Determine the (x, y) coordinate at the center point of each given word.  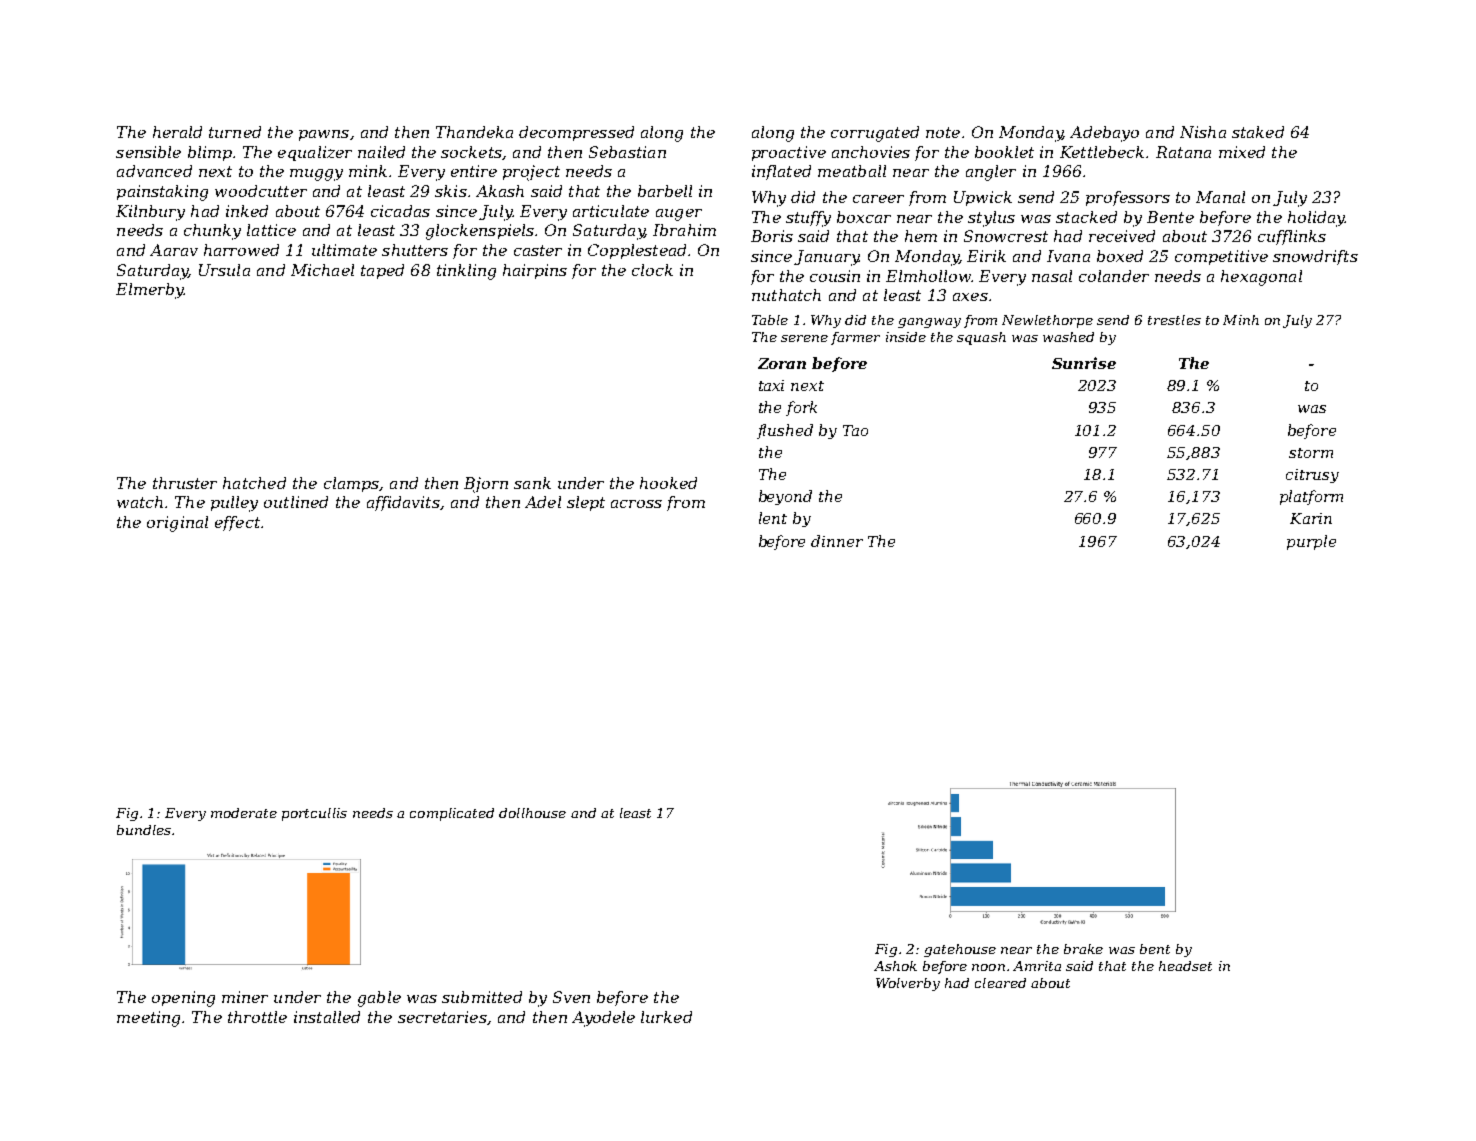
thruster (185, 483)
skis (451, 191)
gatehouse (960, 950)
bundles (144, 830)
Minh (1241, 320)
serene (804, 338)
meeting (148, 1019)
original (177, 524)
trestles (1174, 320)
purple (1311, 542)
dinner (837, 541)
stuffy (808, 219)
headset (1185, 966)
